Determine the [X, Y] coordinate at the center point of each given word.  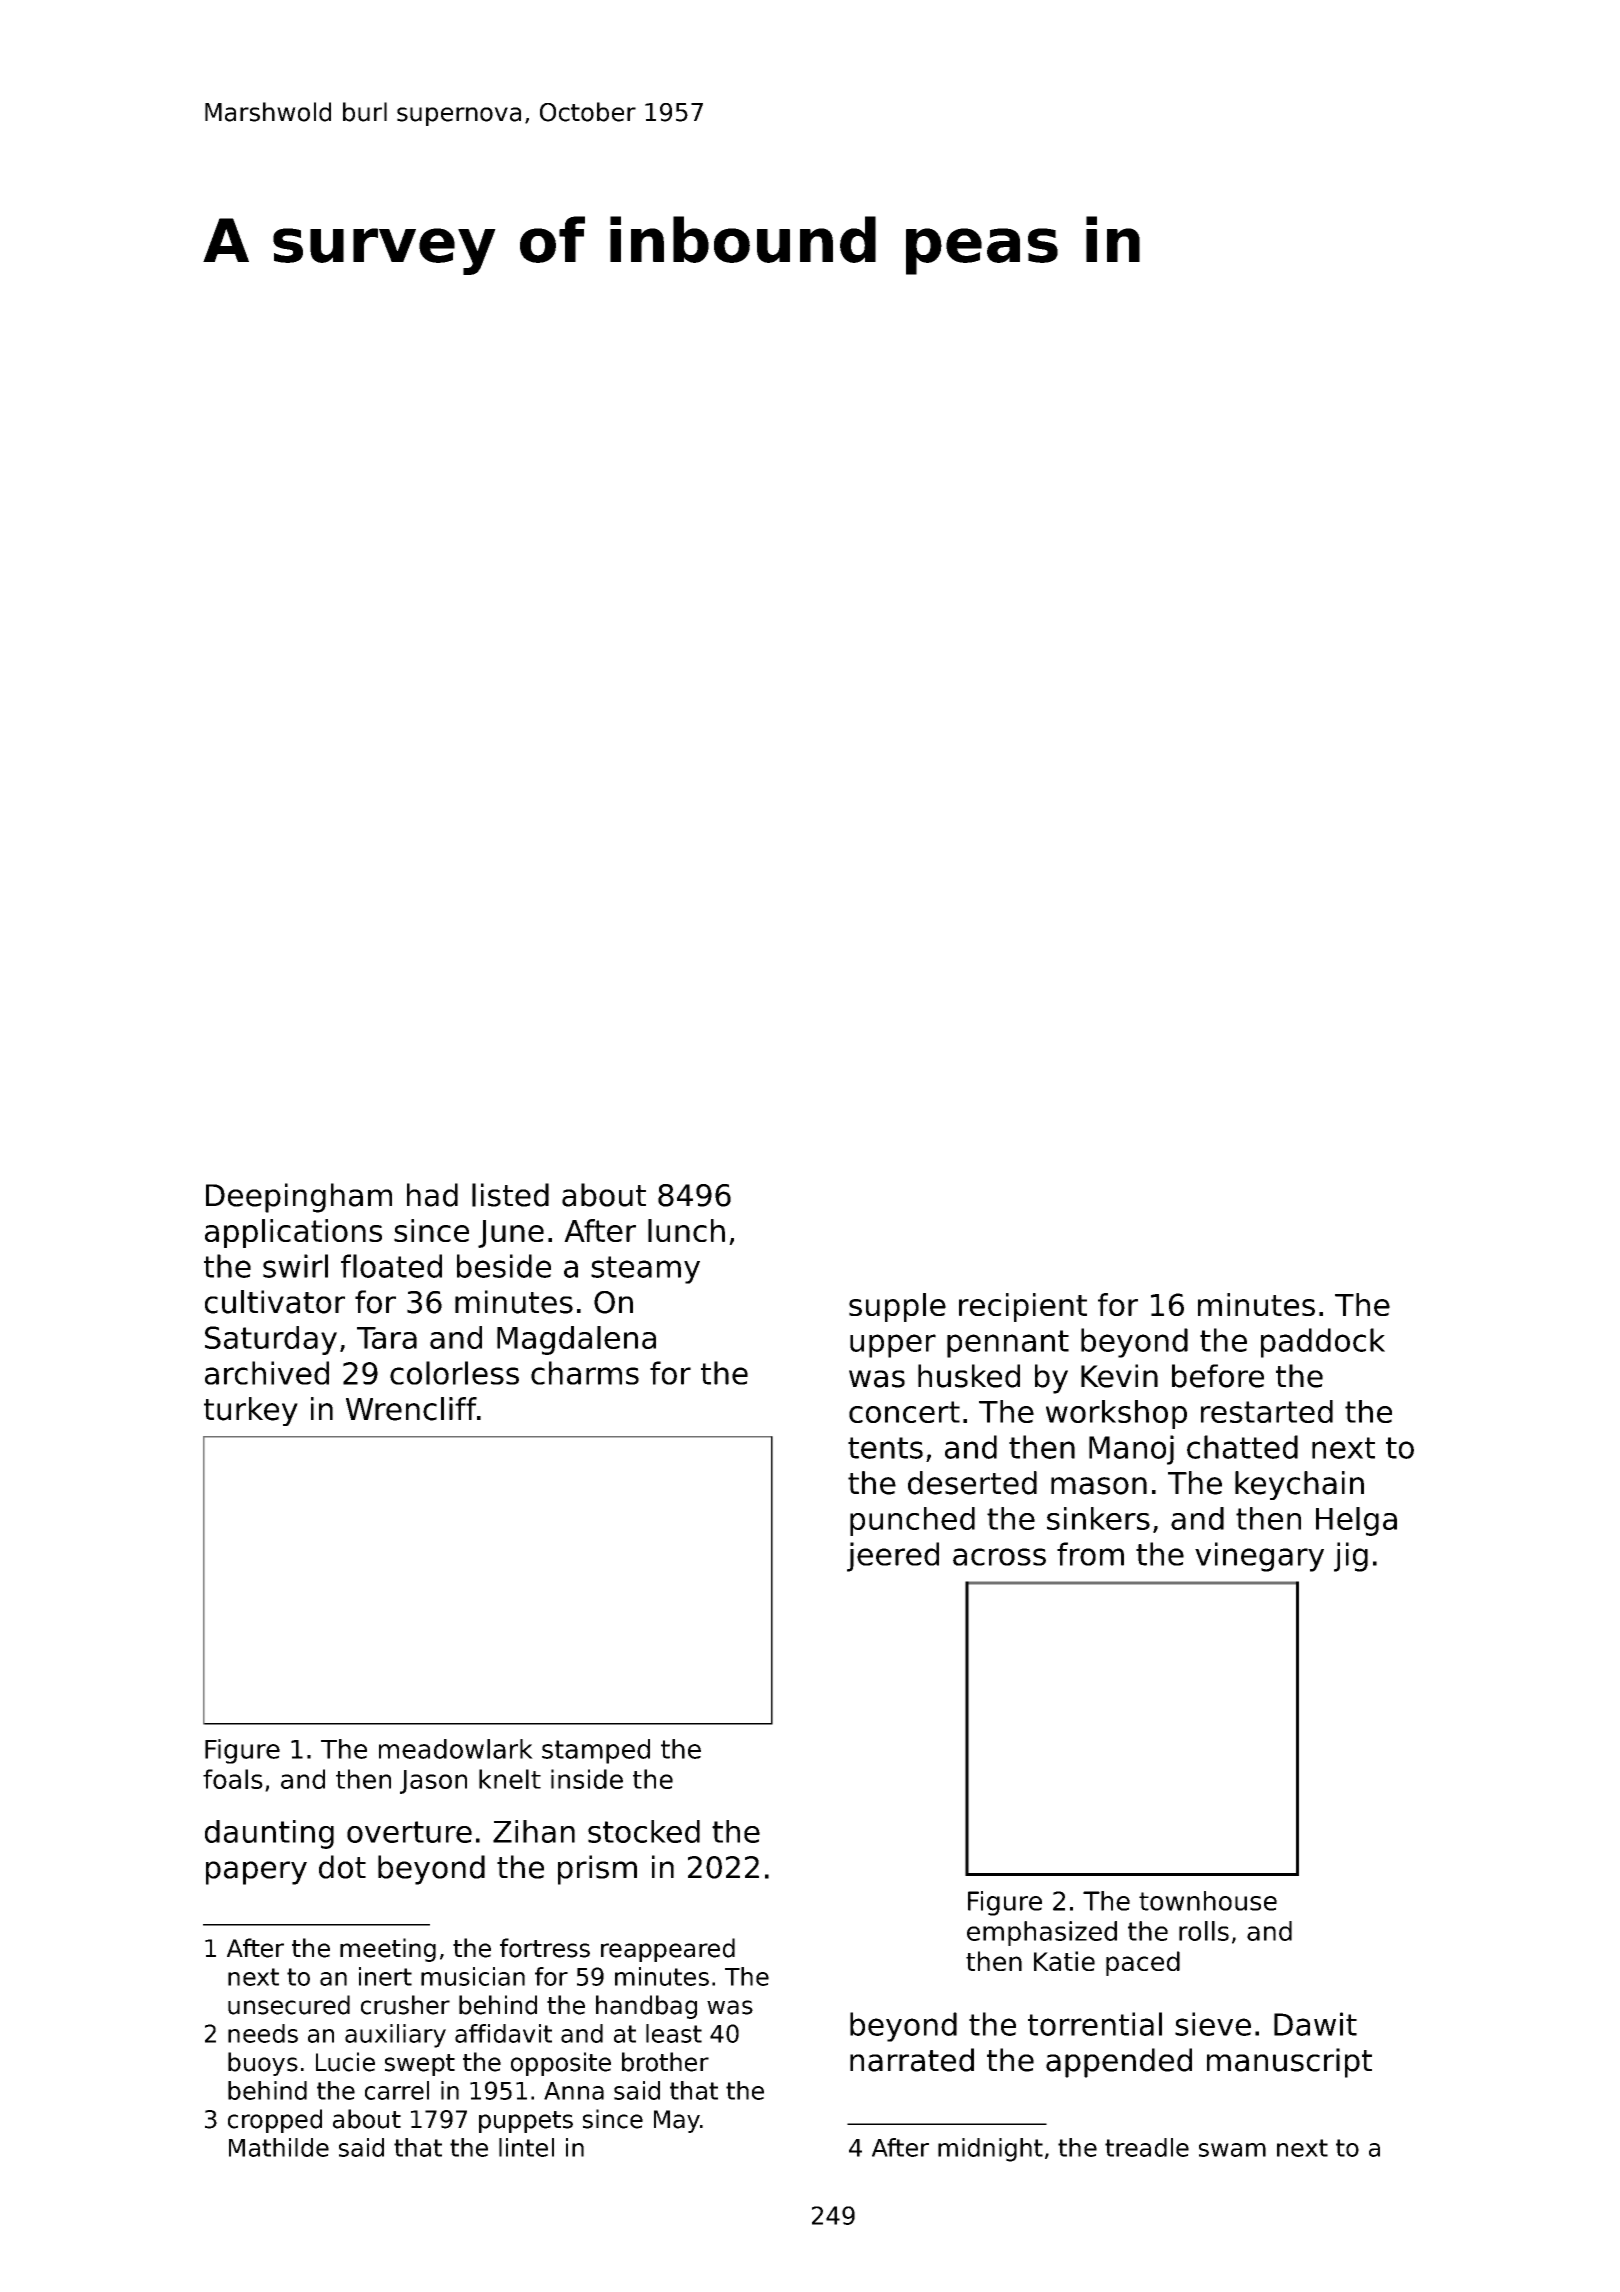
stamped [596, 1751]
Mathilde [279, 2147]
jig [1351, 1557]
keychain [1299, 1485]
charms [585, 1373]
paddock [1323, 1343]
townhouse [1208, 1901]
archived [267, 1373]
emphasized [1042, 1933]
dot [342, 1867]
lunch [686, 1230]
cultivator [275, 1302]
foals [233, 1779]
